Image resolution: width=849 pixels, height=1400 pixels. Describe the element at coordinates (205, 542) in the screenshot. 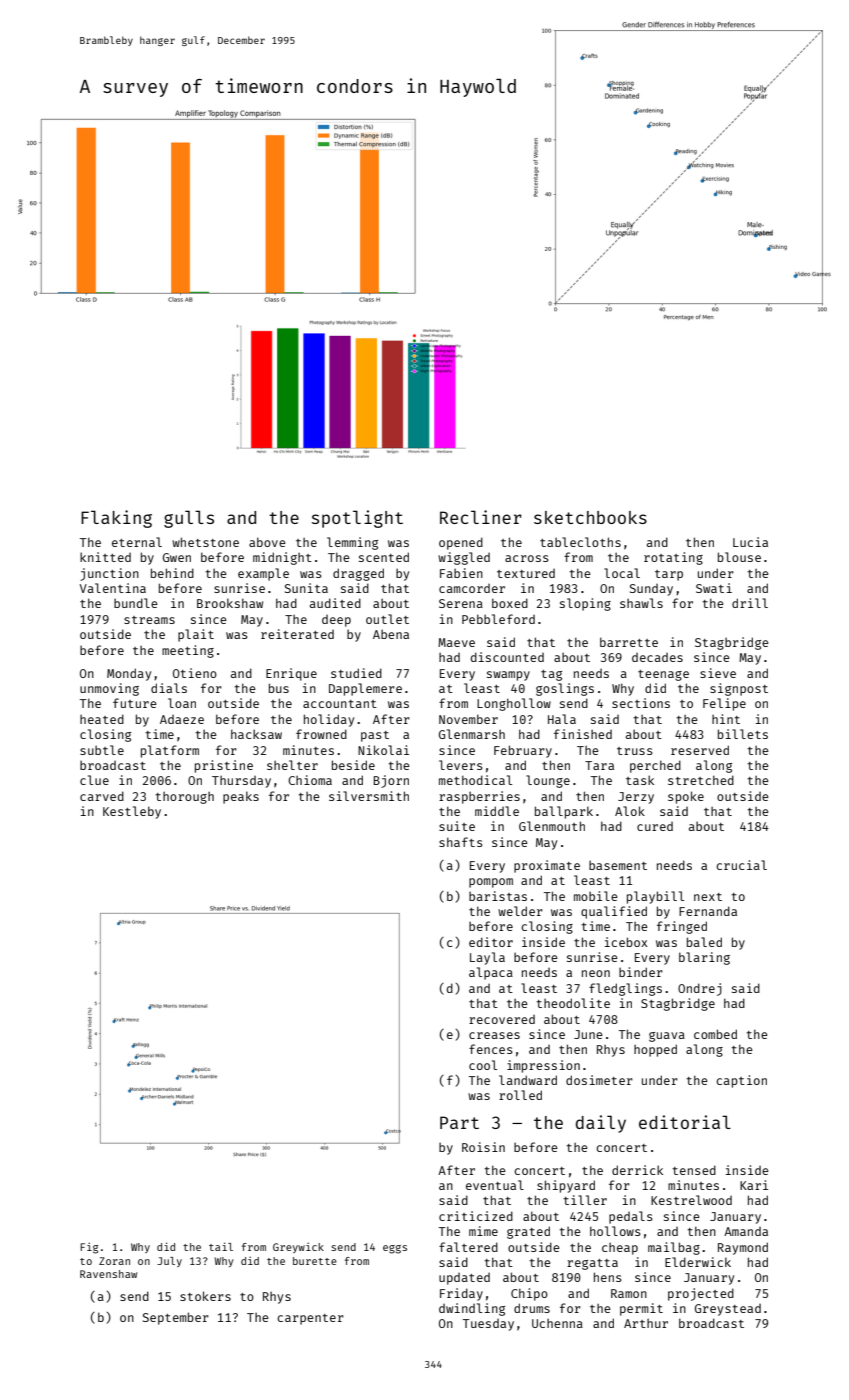

I see `whetstone` at that location.
